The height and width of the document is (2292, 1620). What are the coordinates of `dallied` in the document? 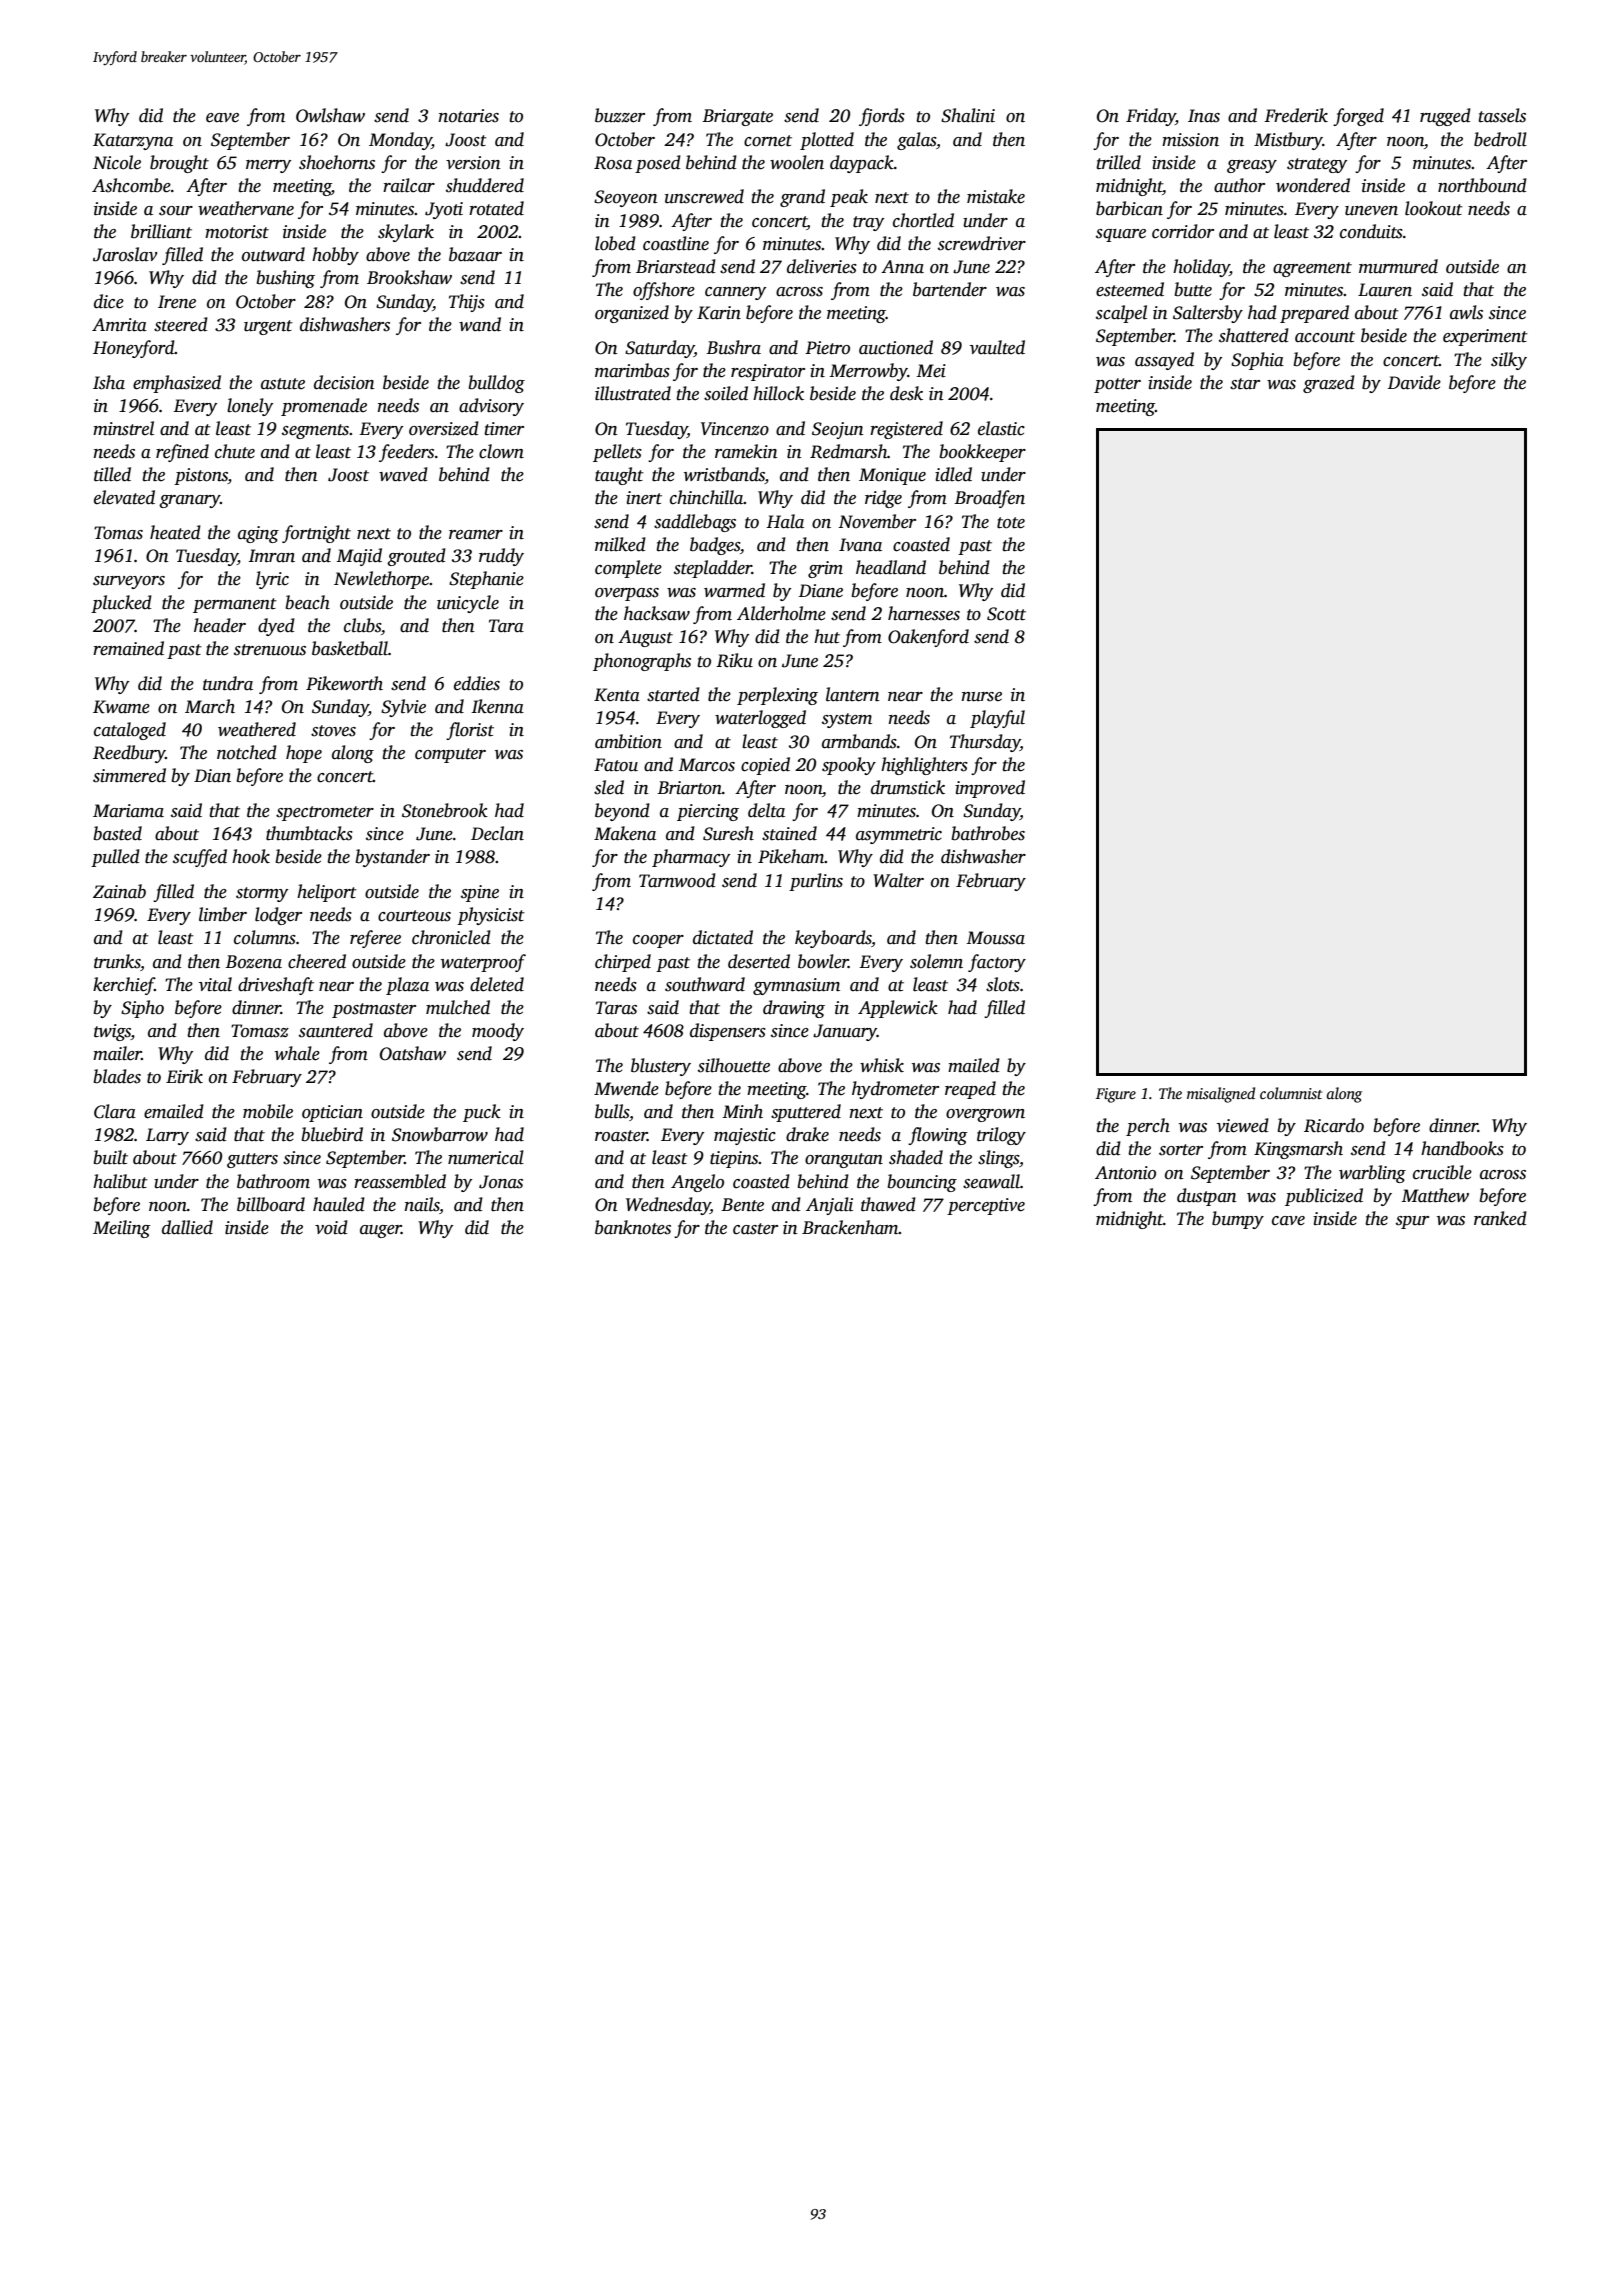 It's located at (187, 1227).
